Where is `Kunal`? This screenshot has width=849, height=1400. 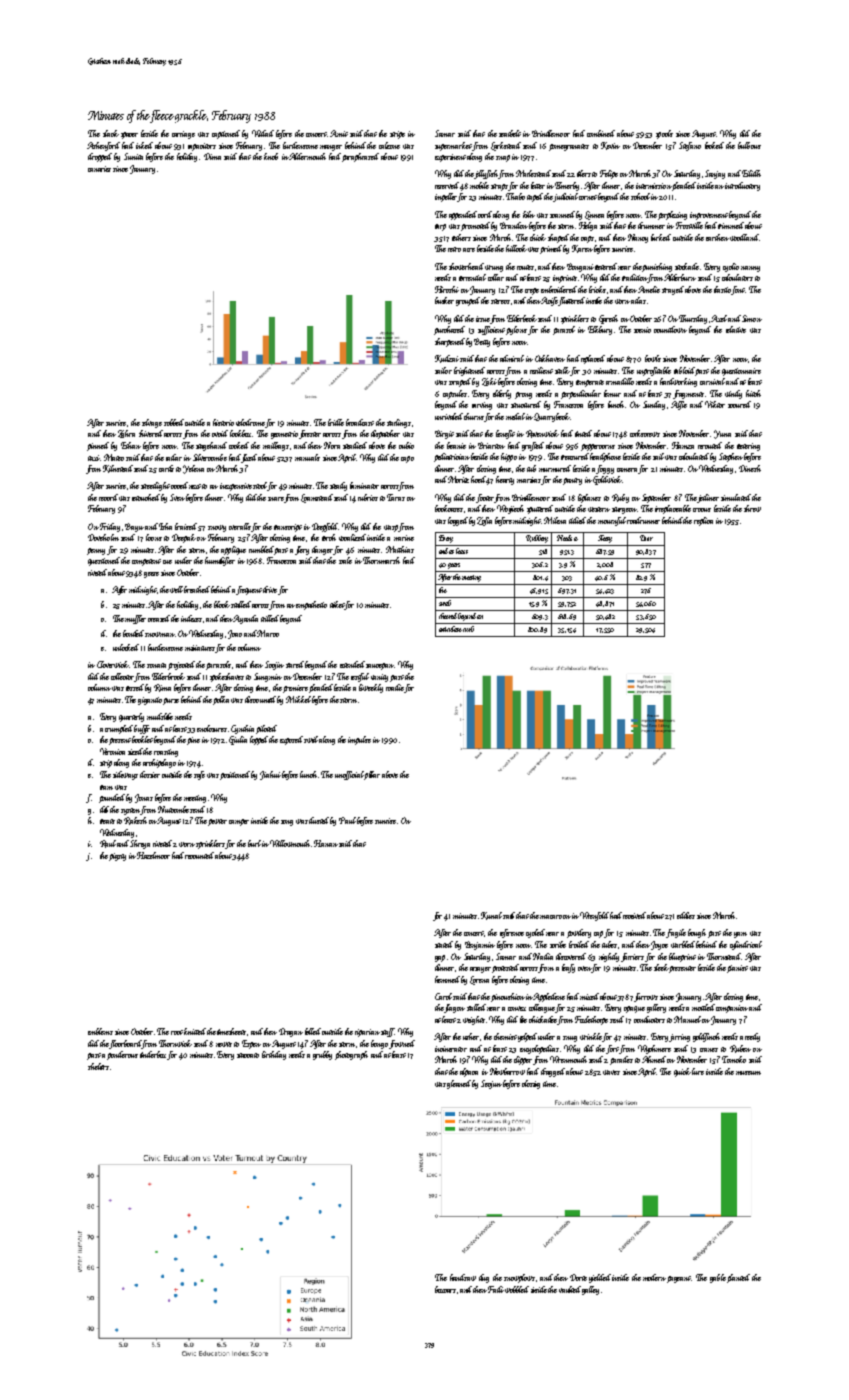
Kunal is located at coordinates (491, 916).
